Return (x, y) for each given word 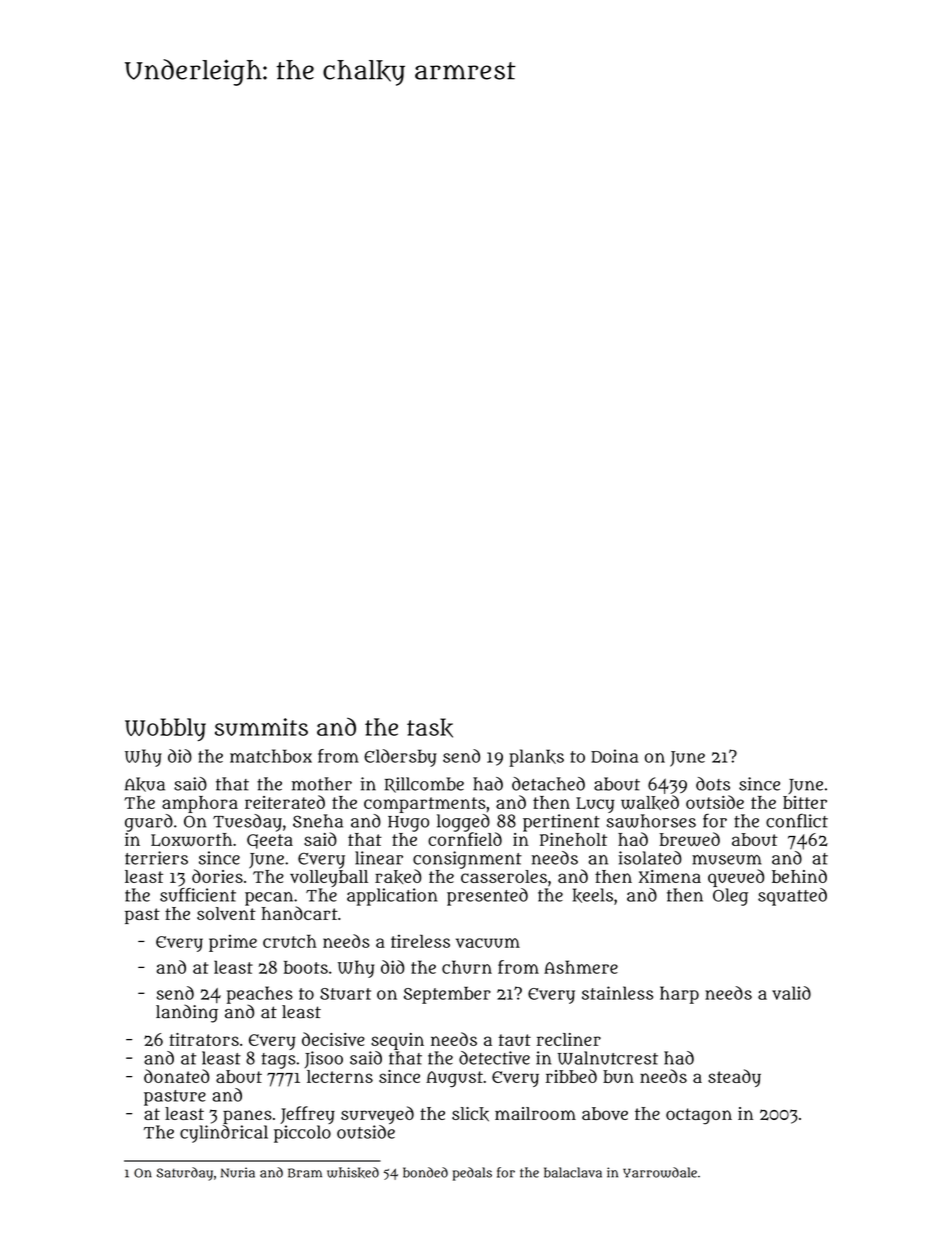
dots (713, 784)
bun (618, 1076)
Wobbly (165, 729)
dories (217, 876)
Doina (614, 756)
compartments (425, 805)
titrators (204, 1039)
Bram (305, 1173)
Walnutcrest (608, 1058)
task (430, 728)
